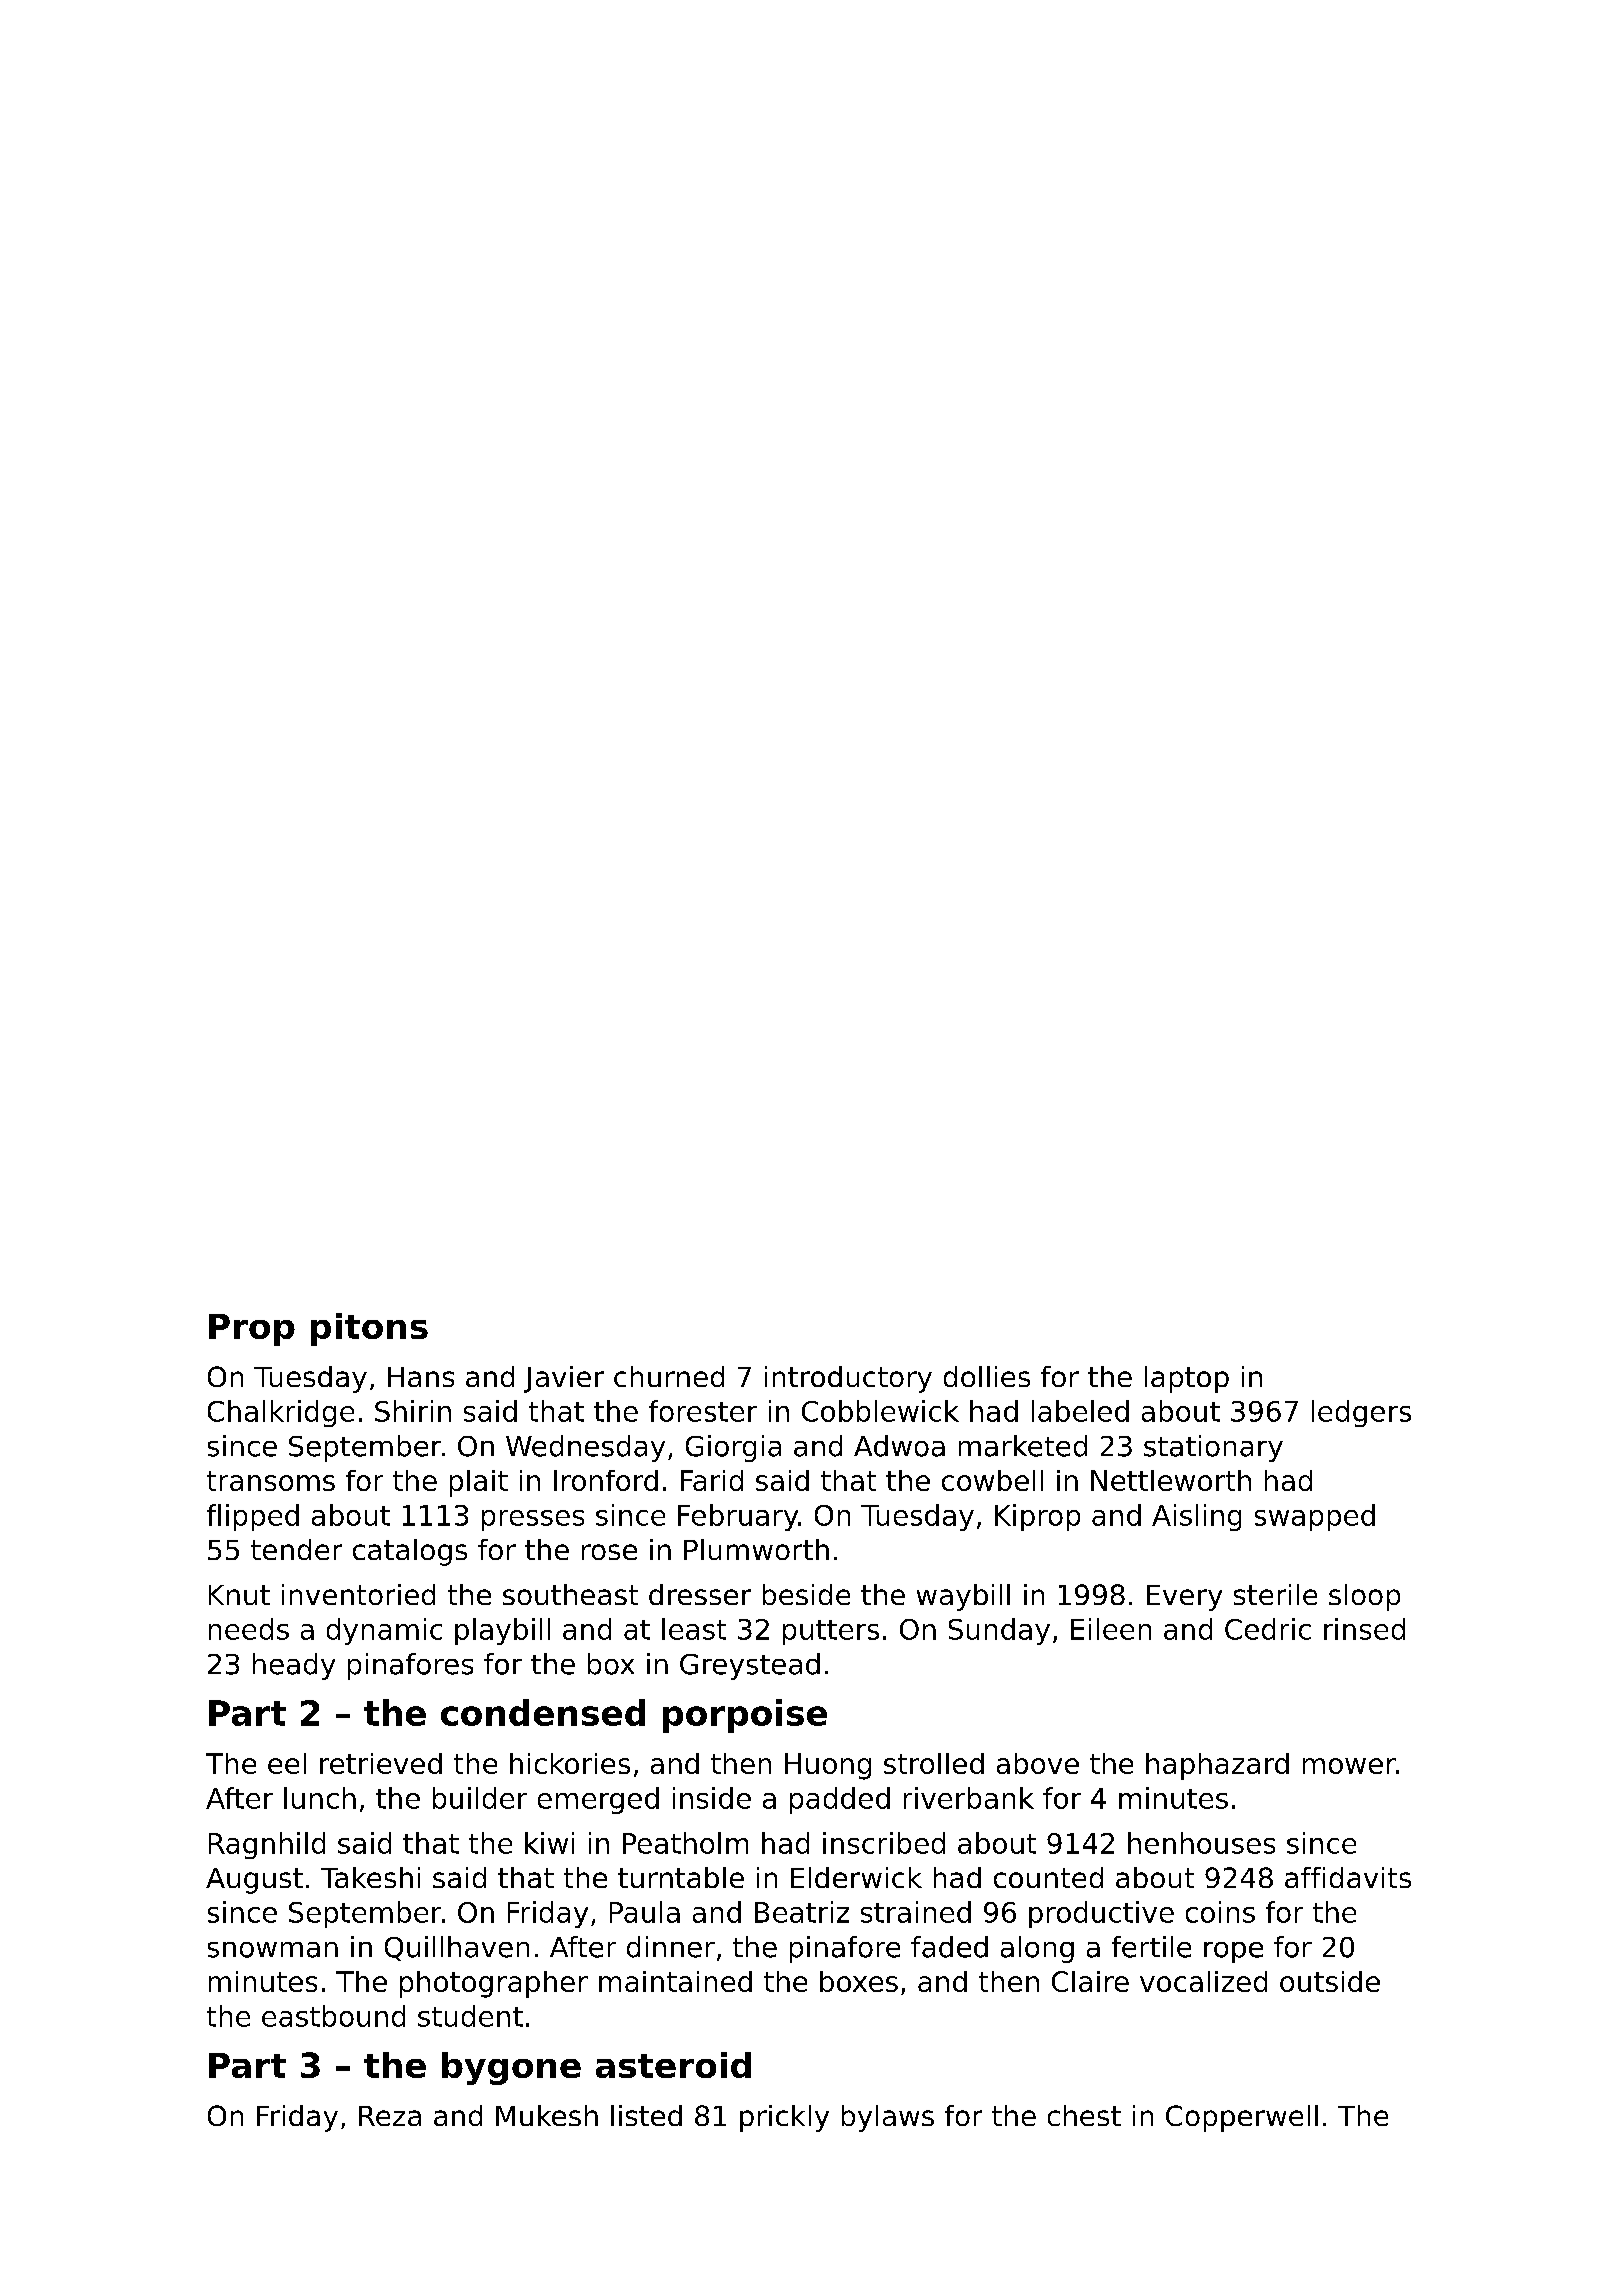 This image has height=2292, width=1620. What do you see at coordinates (992, 1480) in the image?
I see `cowbell` at bounding box center [992, 1480].
